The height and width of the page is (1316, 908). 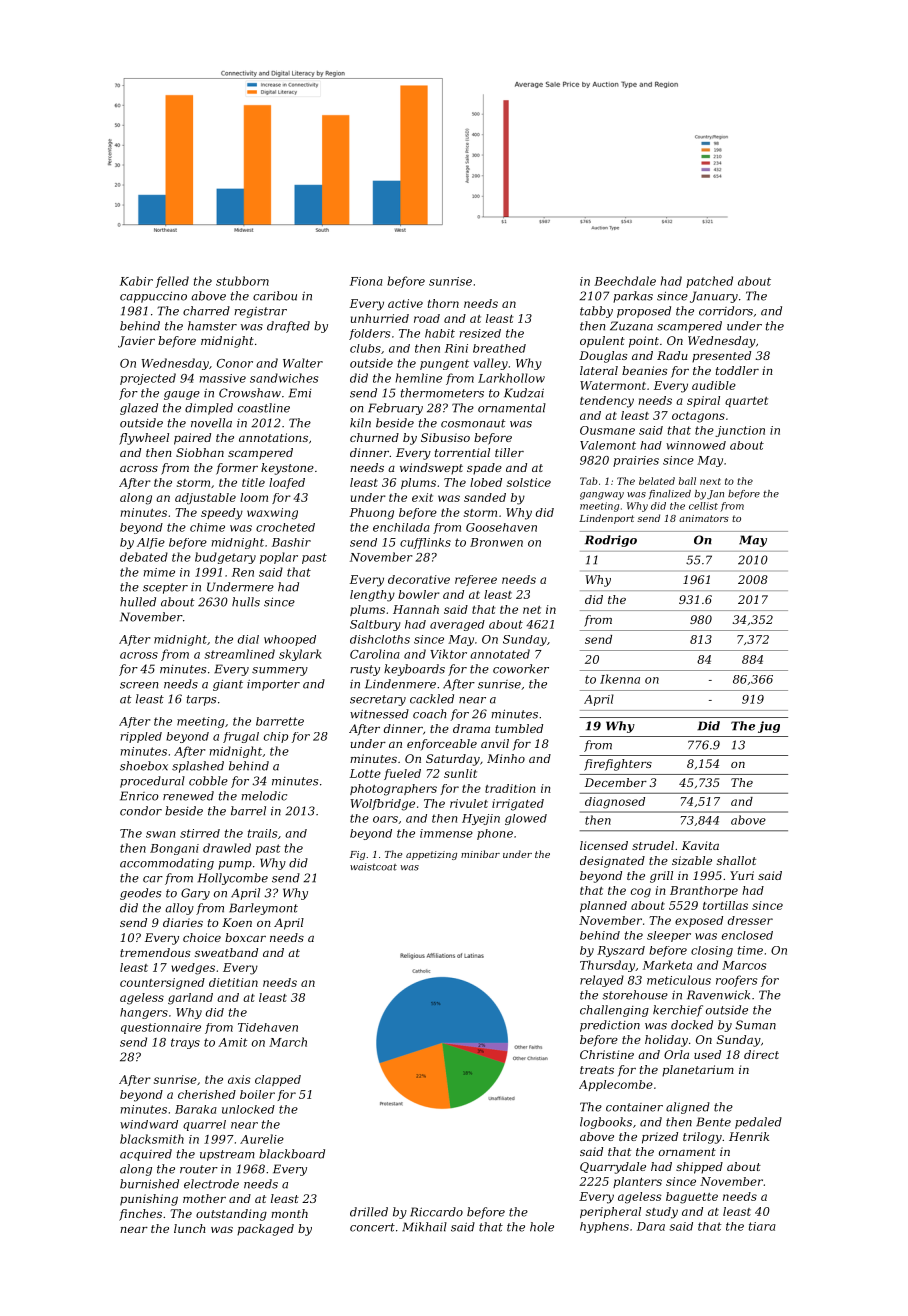 What do you see at coordinates (597, 1070) in the page?
I see `treats` at bounding box center [597, 1070].
